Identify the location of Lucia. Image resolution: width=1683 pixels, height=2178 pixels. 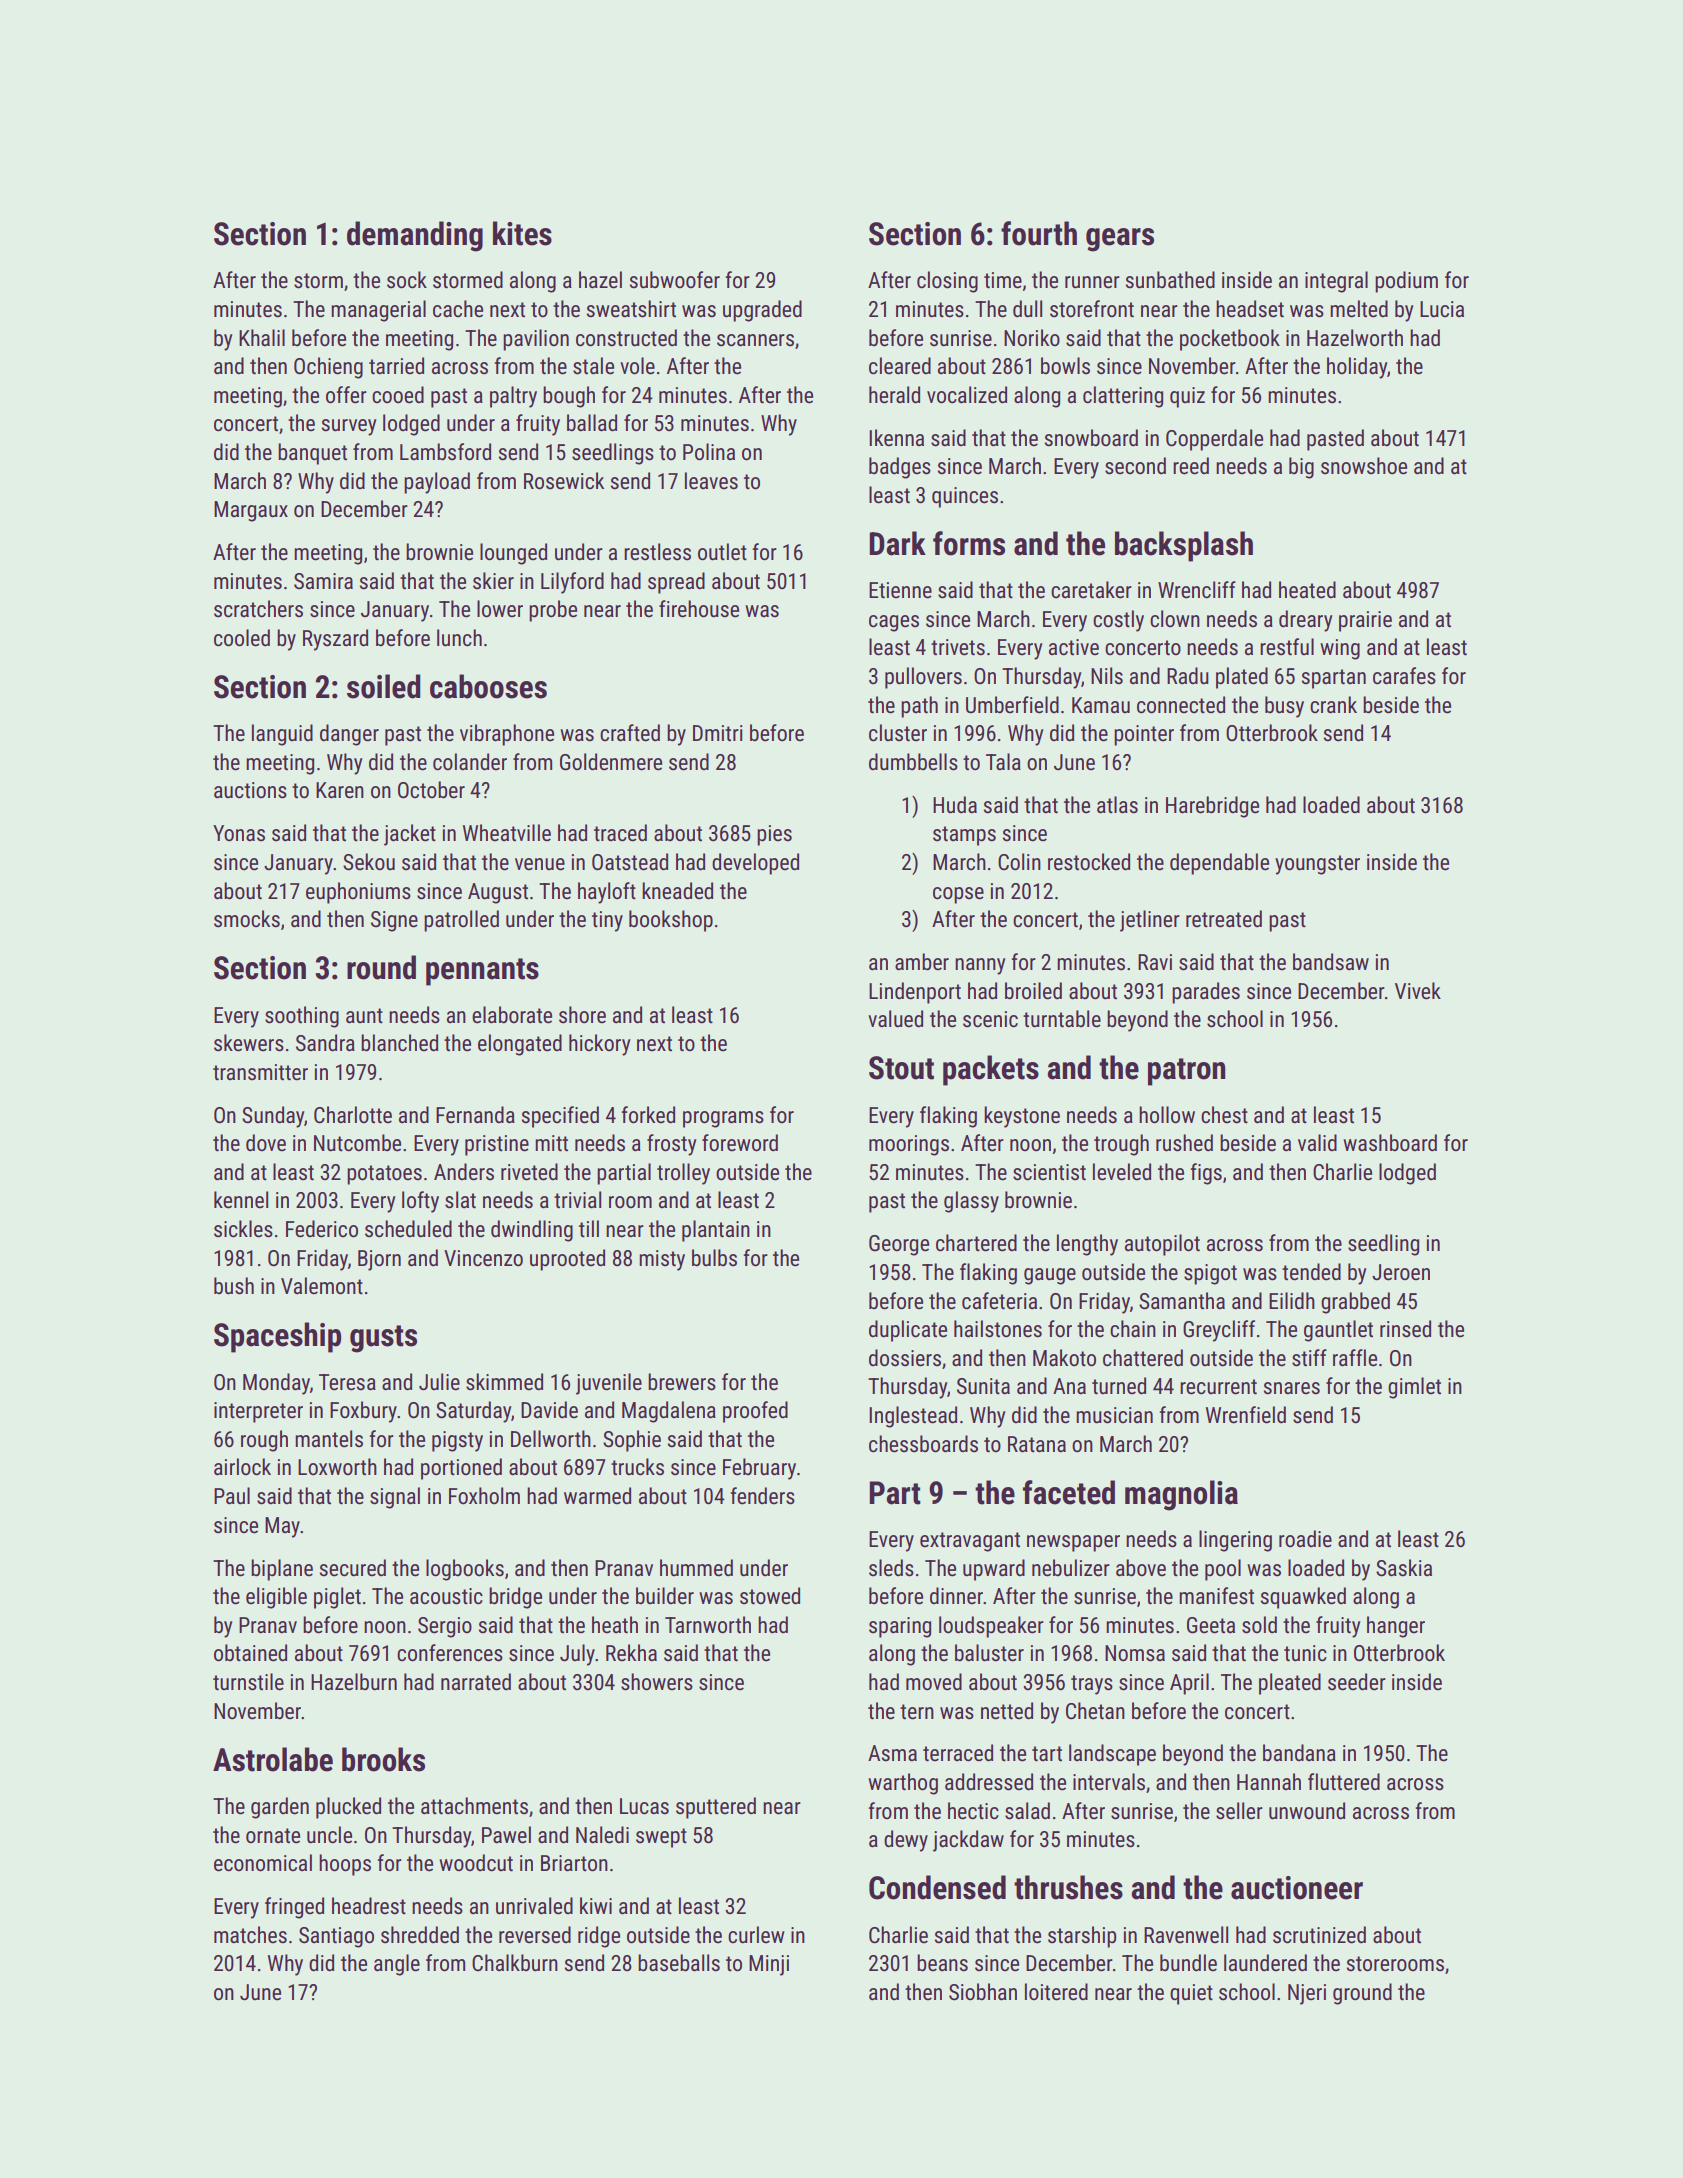
(1442, 309).
